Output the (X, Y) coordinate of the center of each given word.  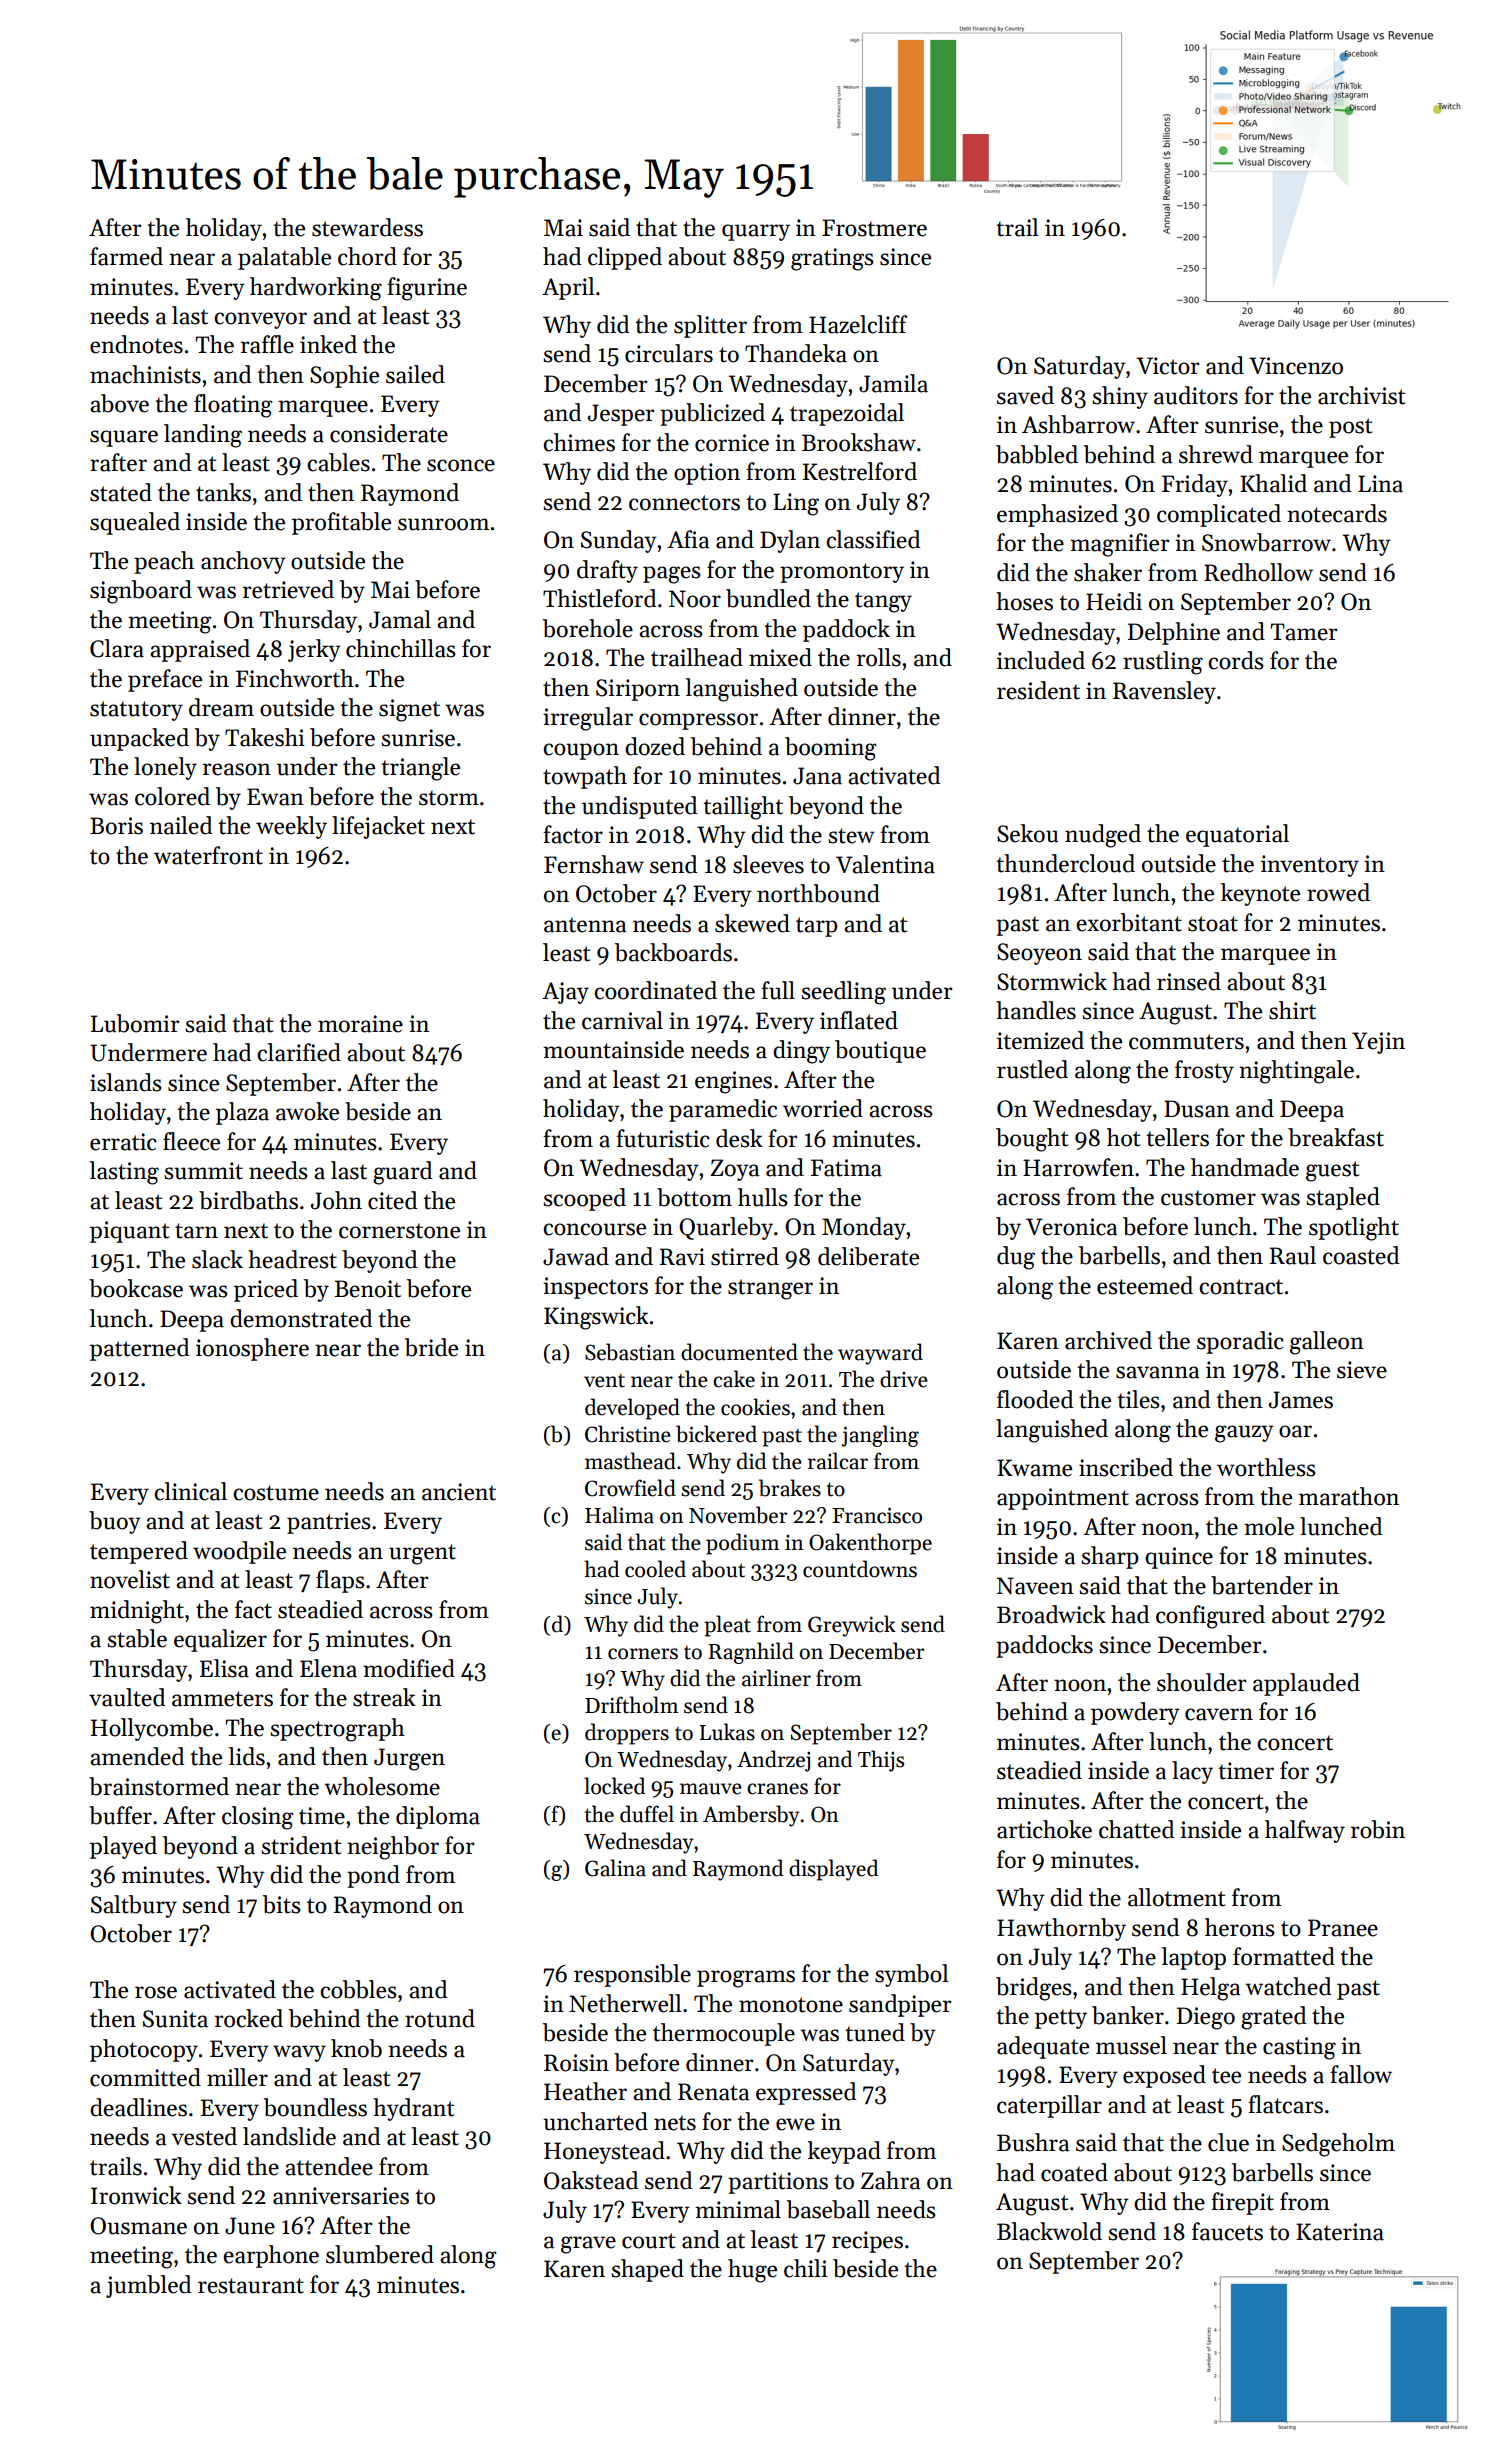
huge (752, 2271)
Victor (1167, 366)
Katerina (1340, 2232)
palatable (284, 258)
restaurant (251, 2286)
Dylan (790, 541)
